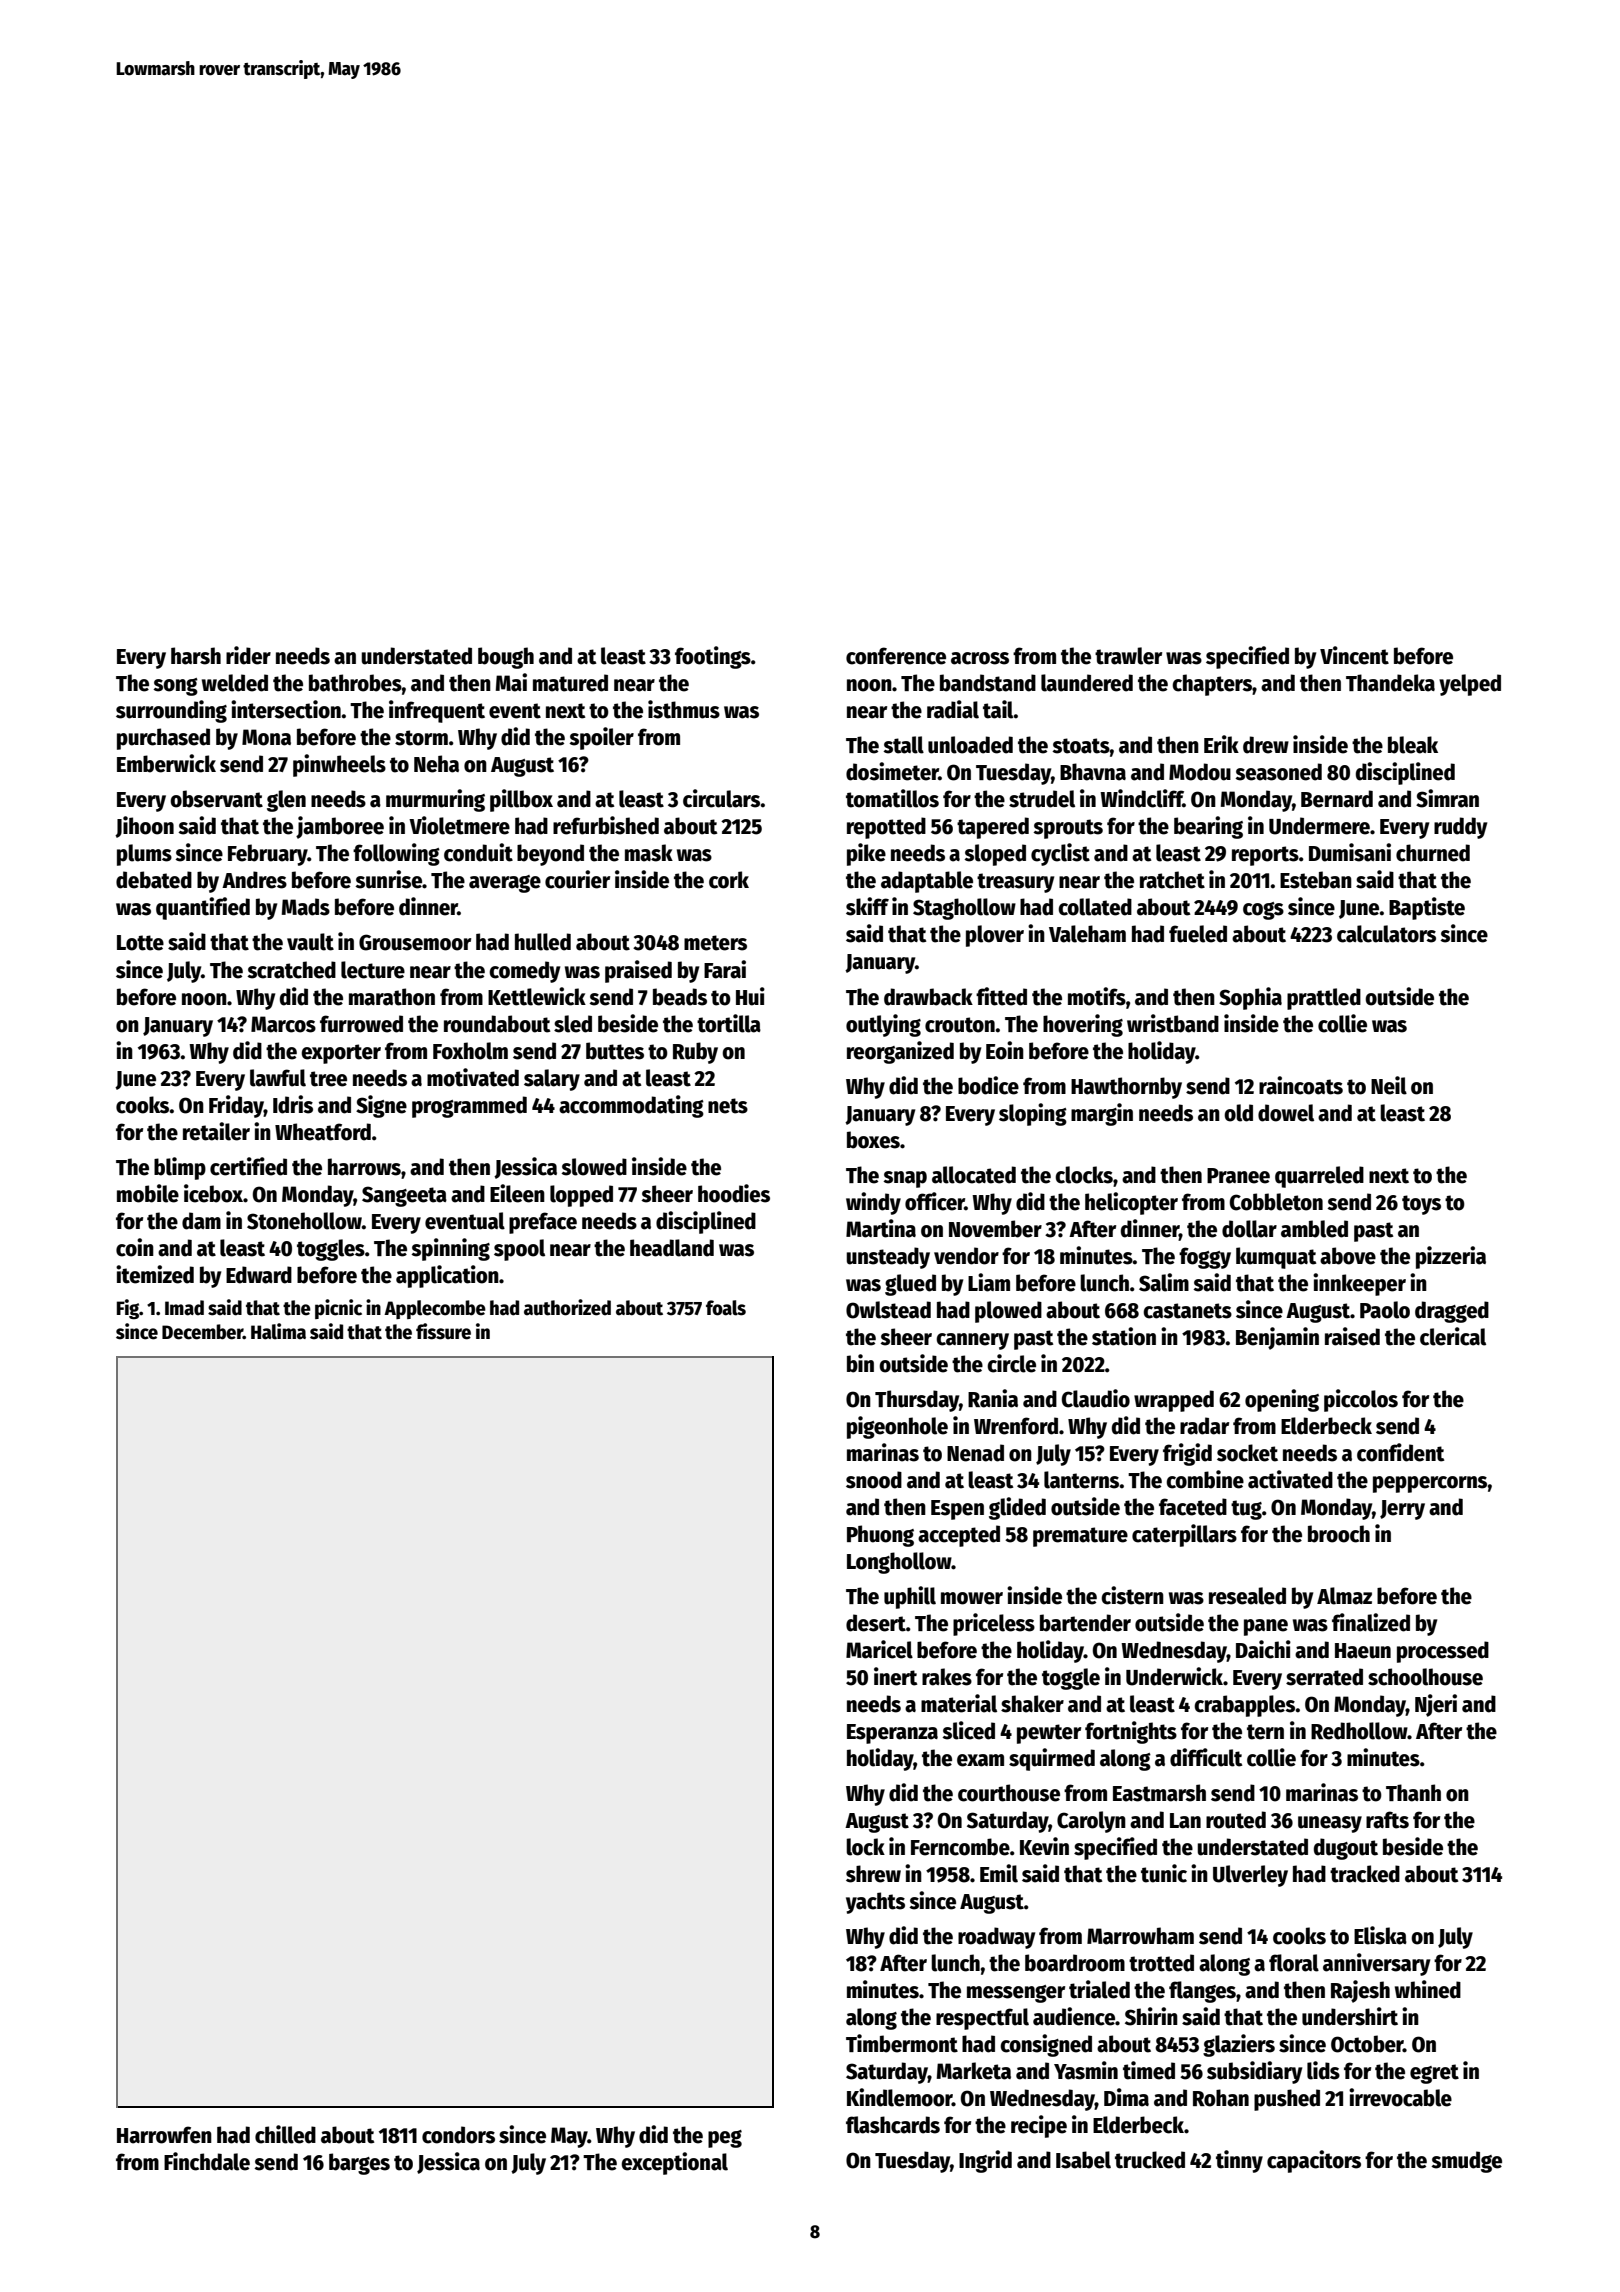  Describe the element at coordinates (1250, 998) in the document. I see `Sophia` at that location.
